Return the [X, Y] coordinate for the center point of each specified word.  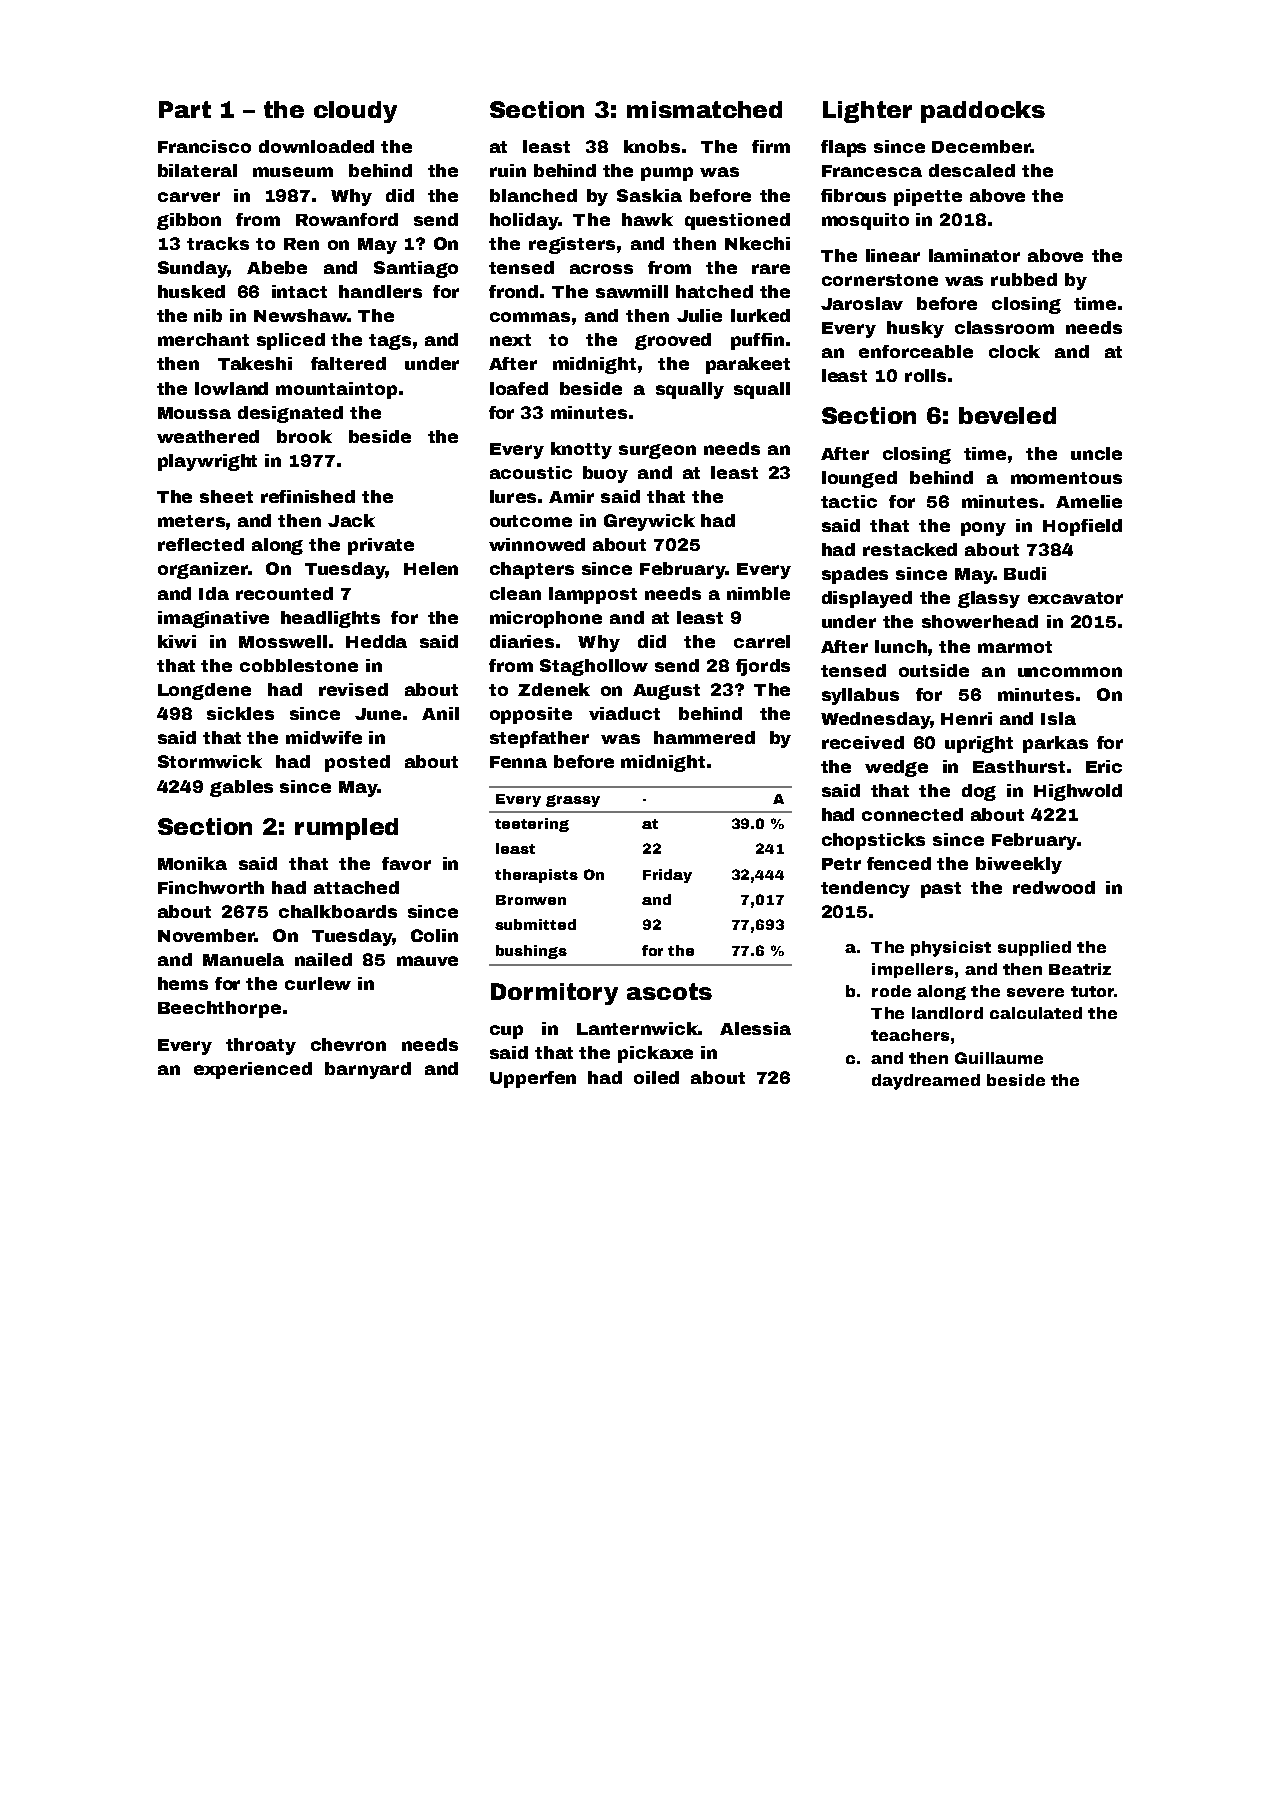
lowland [231, 388]
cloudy [355, 112]
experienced [253, 1070]
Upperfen [533, 1079]
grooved [673, 341]
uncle [1096, 453]
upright [979, 744]
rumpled [346, 829]
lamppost [593, 595]
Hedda [376, 641]
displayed [867, 599]
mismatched [704, 109]
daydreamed [926, 1082]
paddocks [983, 112]
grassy [573, 801]
